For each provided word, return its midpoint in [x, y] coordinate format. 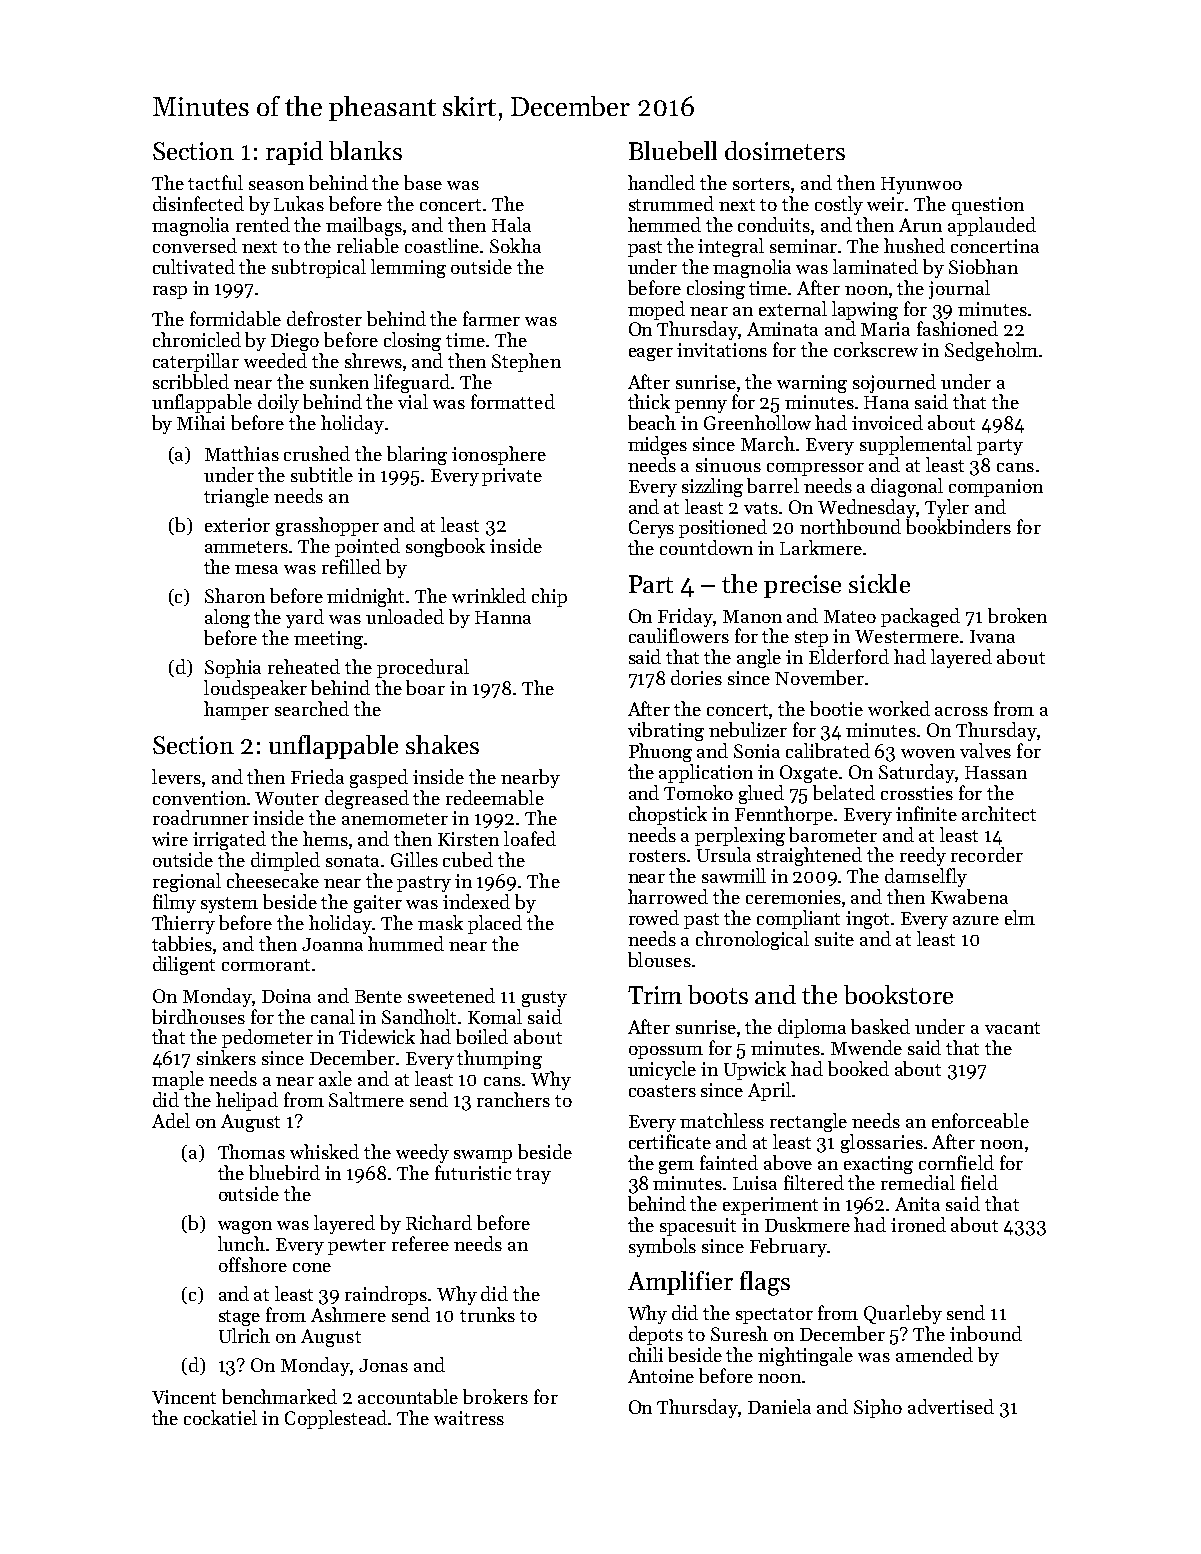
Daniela [779, 1406]
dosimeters [785, 150]
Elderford [849, 656]
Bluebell [673, 150]
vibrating [666, 731]
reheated [304, 666]
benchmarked [279, 1396]
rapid [294, 153]
